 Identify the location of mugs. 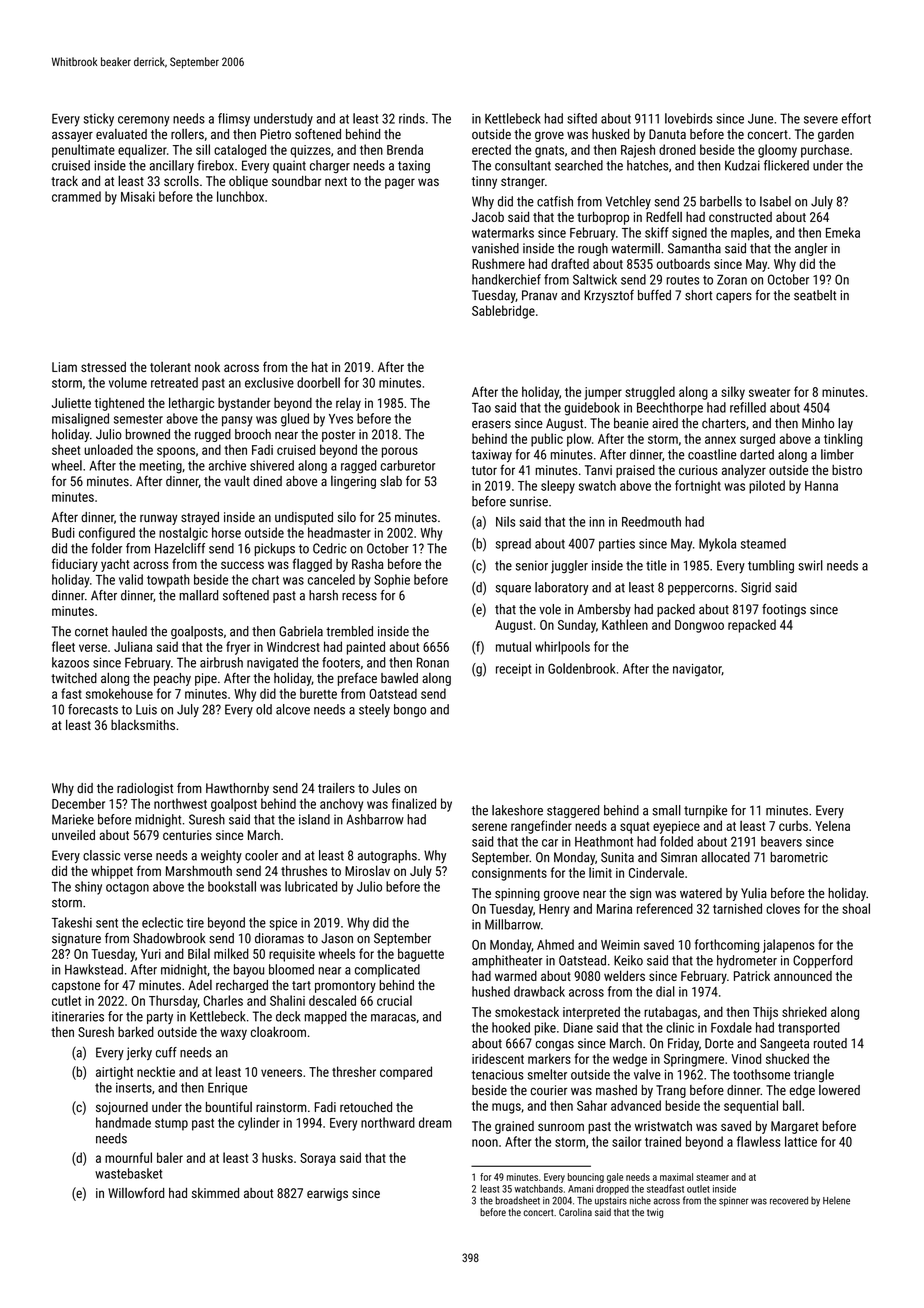
(506, 1108).
